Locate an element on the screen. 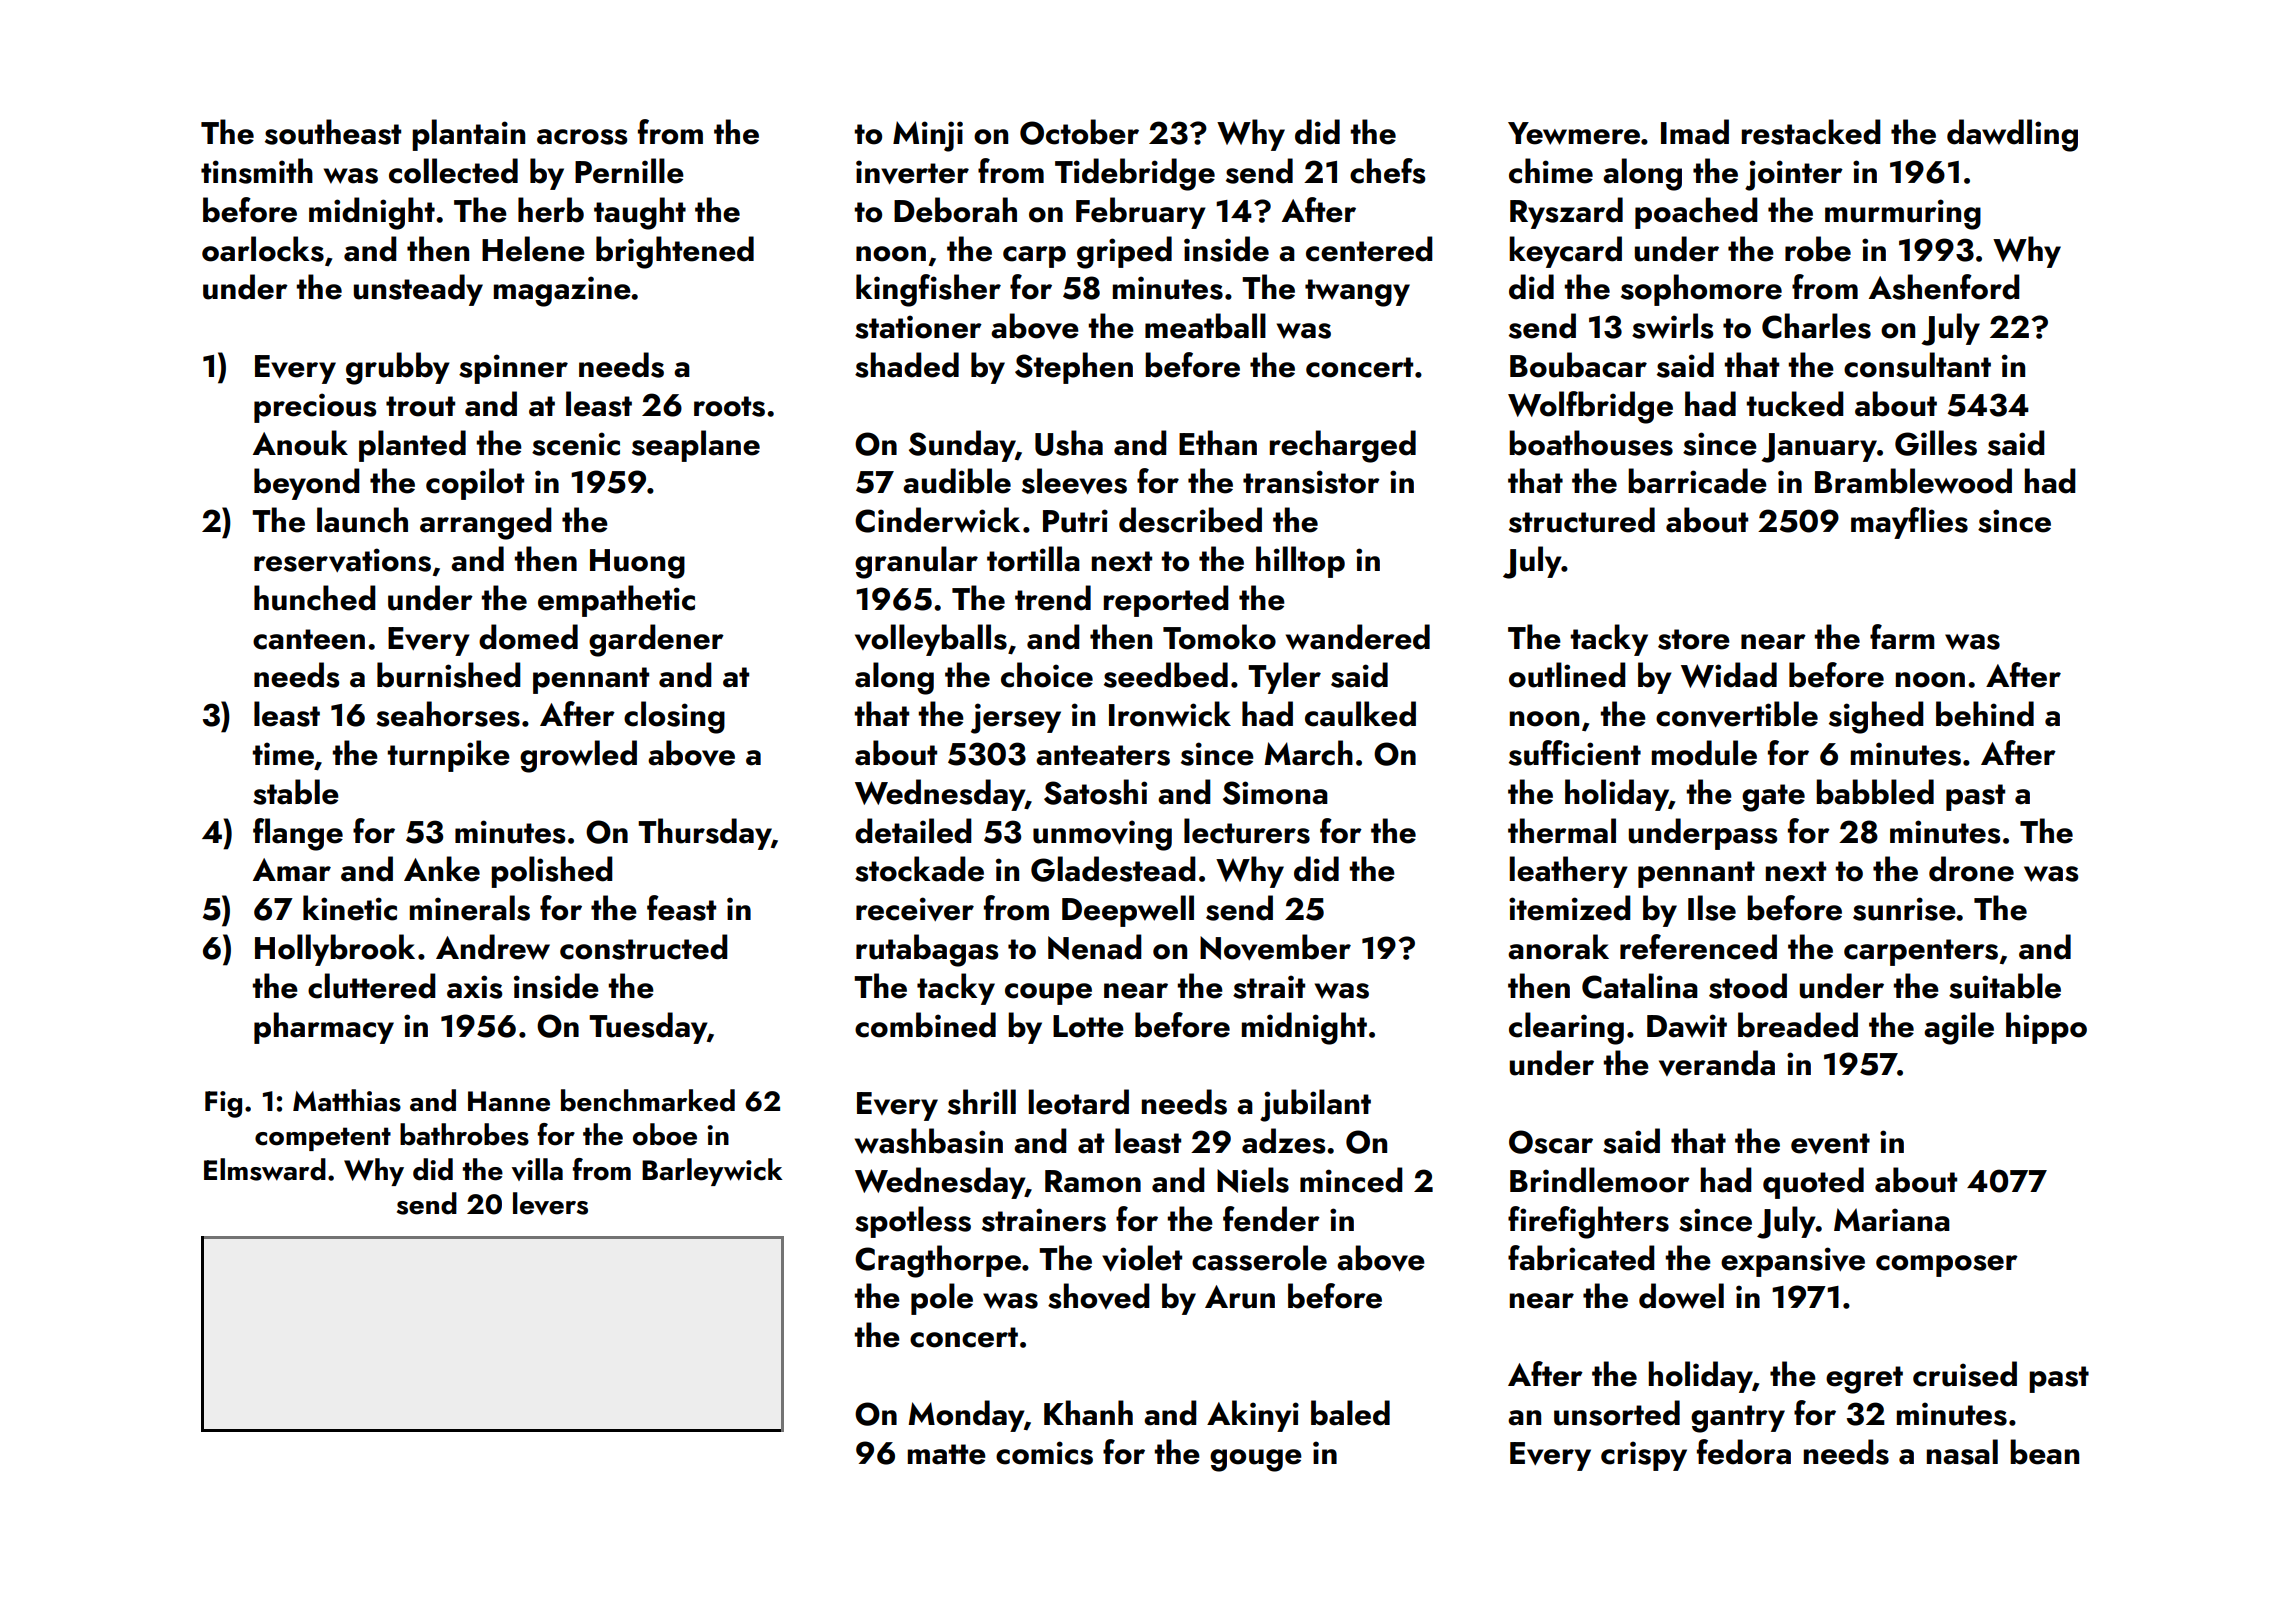 The height and width of the screenshot is (1620, 2292). magazine is located at coordinates (562, 291).
